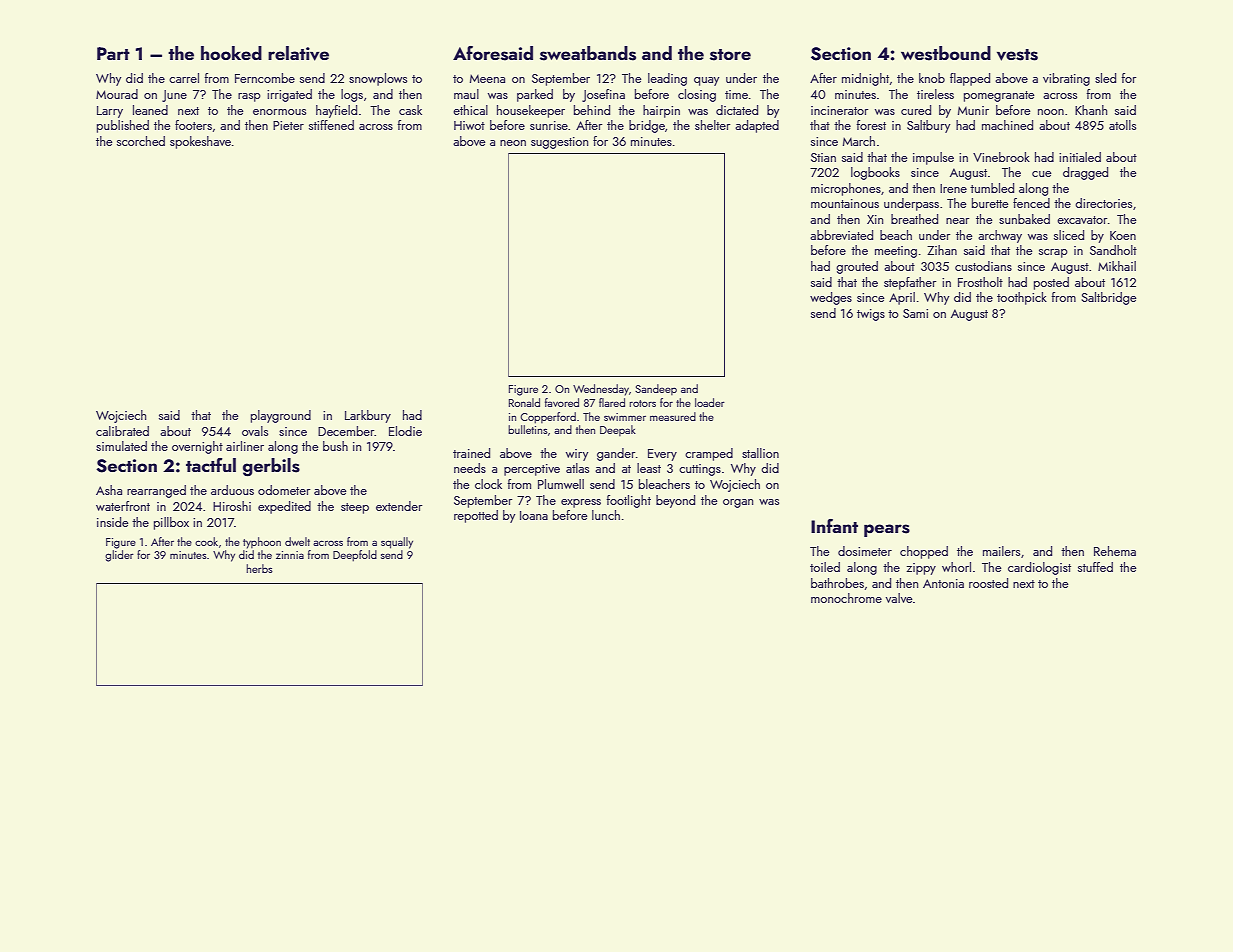 This document has height=952, width=1233. Describe the element at coordinates (760, 453) in the document. I see `stallion` at that location.
